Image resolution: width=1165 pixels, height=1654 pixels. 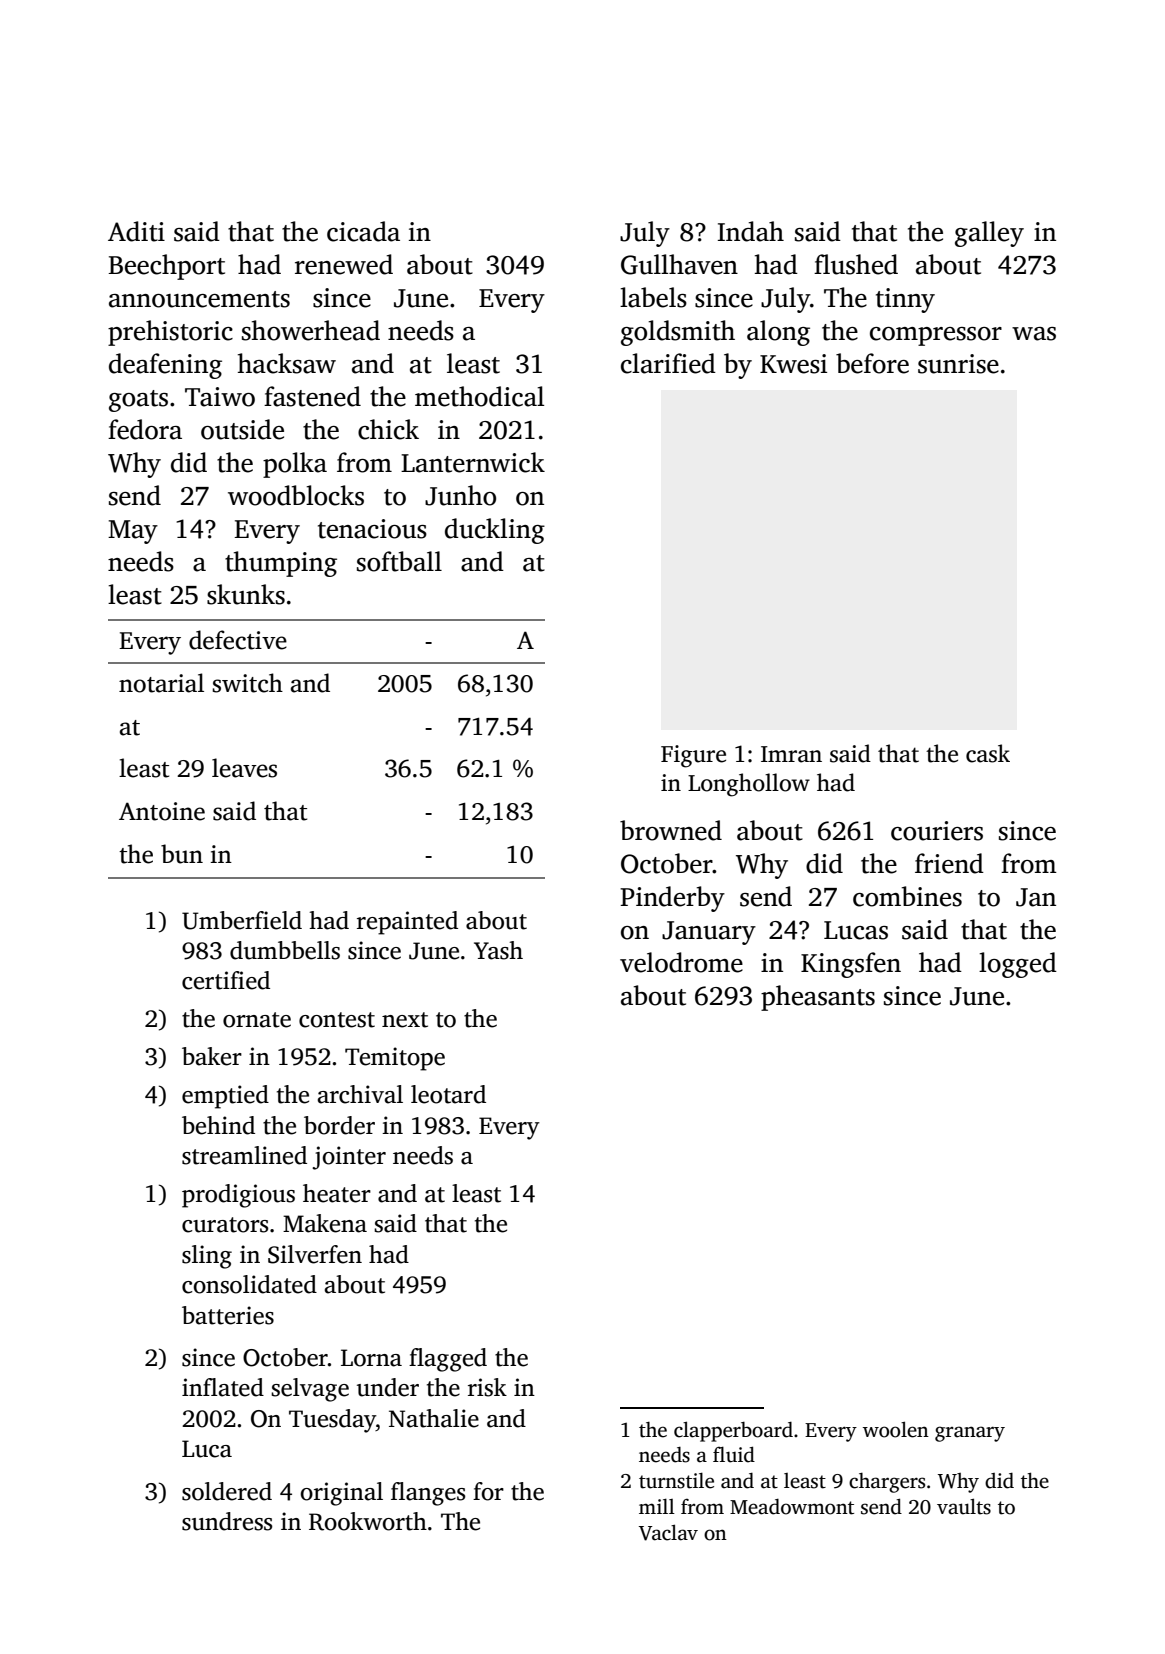 What do you see at coordinates (693, 756) in the screenshot?
I see `Figure` at bounding box center [693, 756].
